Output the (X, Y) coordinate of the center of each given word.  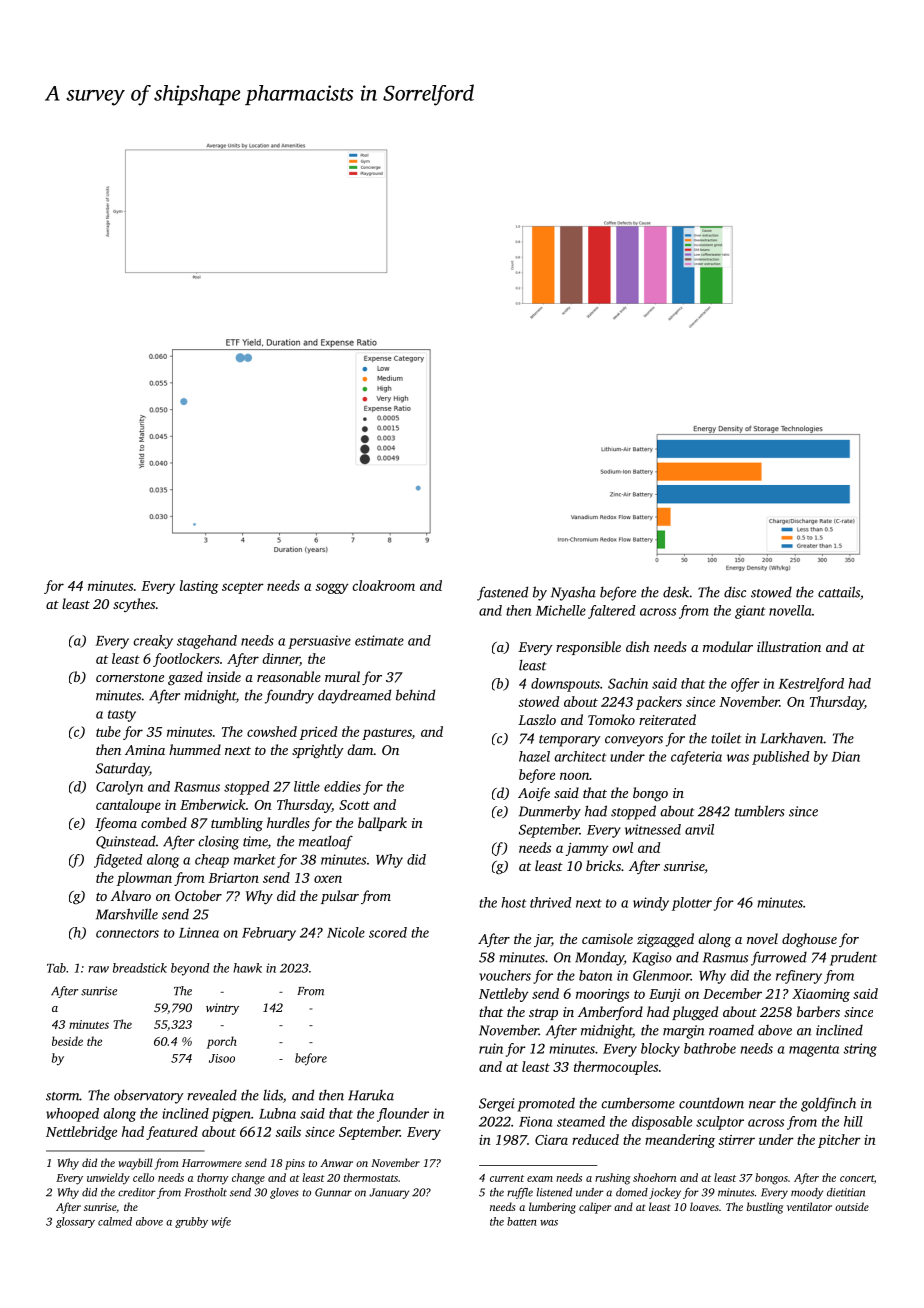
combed (164, 822)
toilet (726, 738)
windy (651, 904)
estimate (379, 640)
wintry (222, 1009)
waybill (135, 1164)
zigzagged (665, 940)
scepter (243, 588)
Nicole (346, 932)
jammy (587, 849)
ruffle (520, 1193)
